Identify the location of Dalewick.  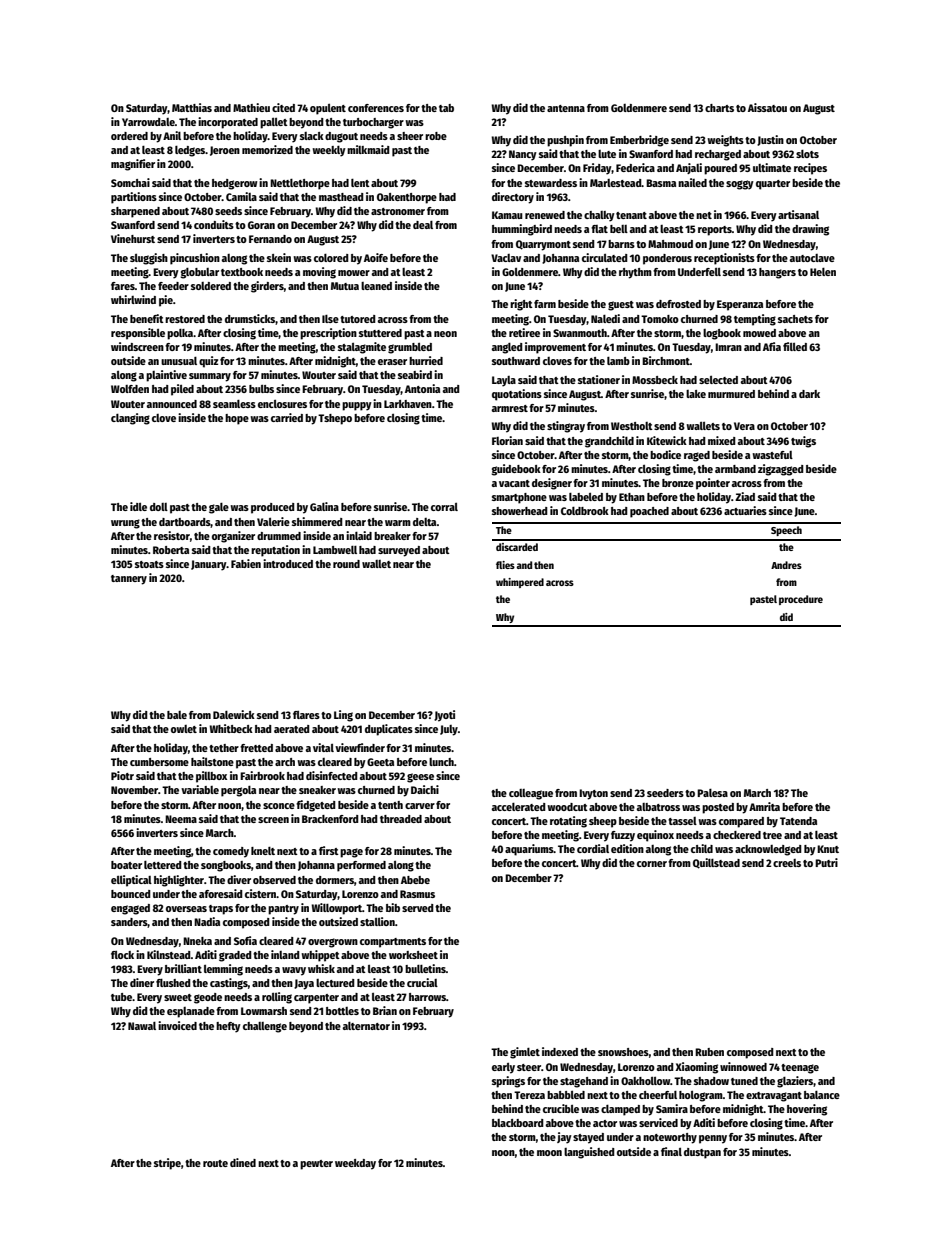
(234, 714).
